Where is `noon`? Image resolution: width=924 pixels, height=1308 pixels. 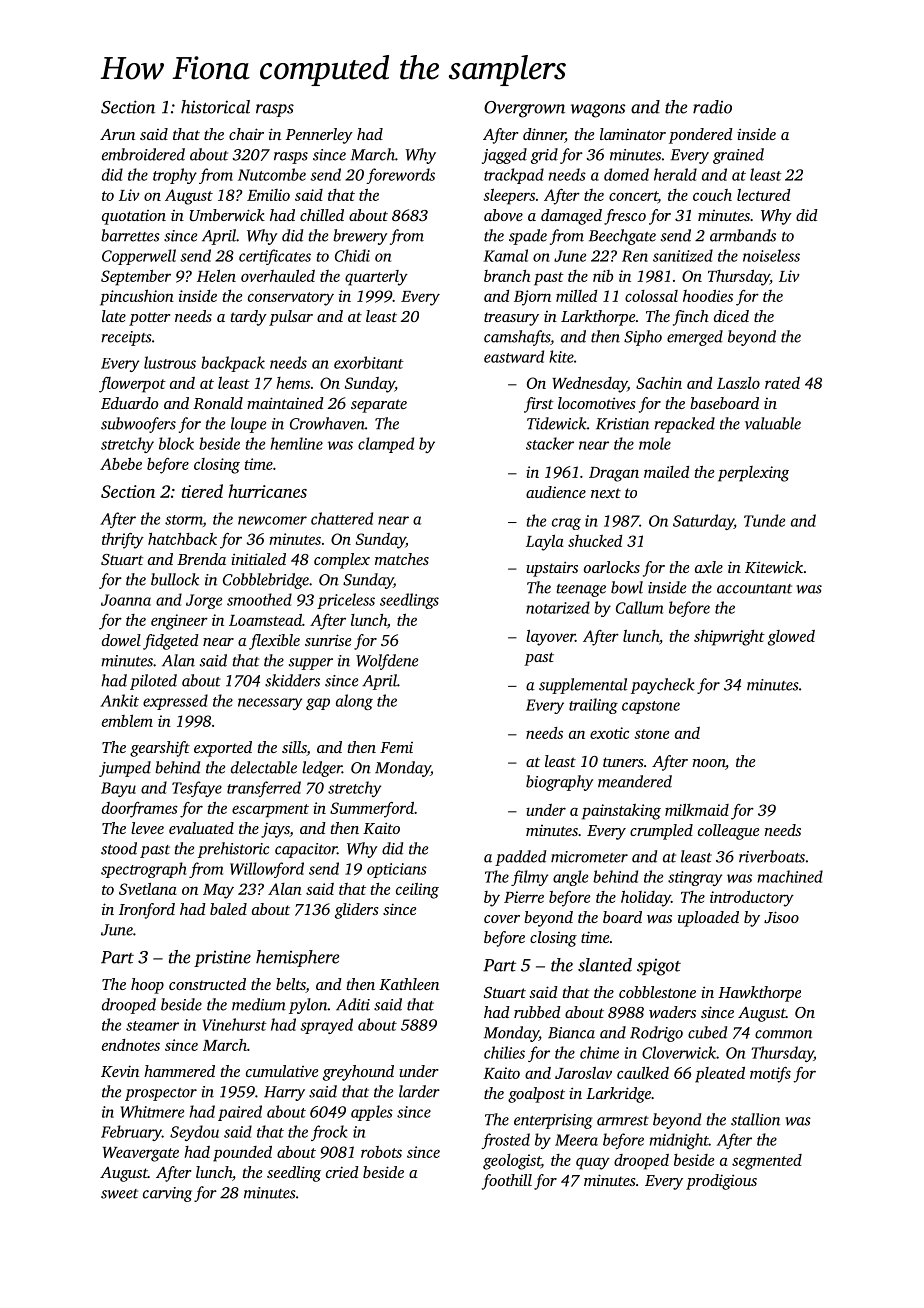
noon is located at coordinates (708, 763).
